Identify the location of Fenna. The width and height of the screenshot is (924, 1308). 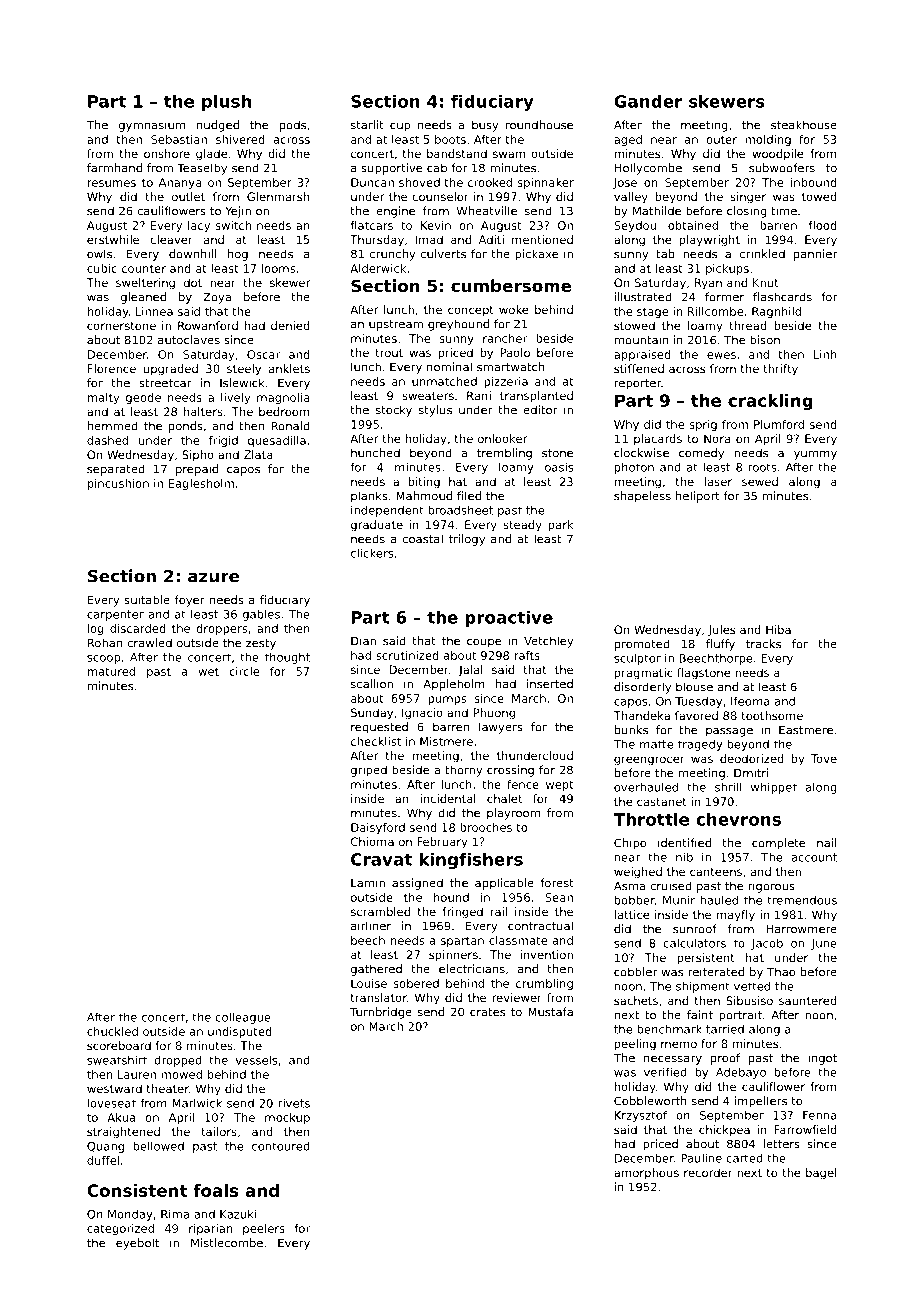
(820, 1115).
